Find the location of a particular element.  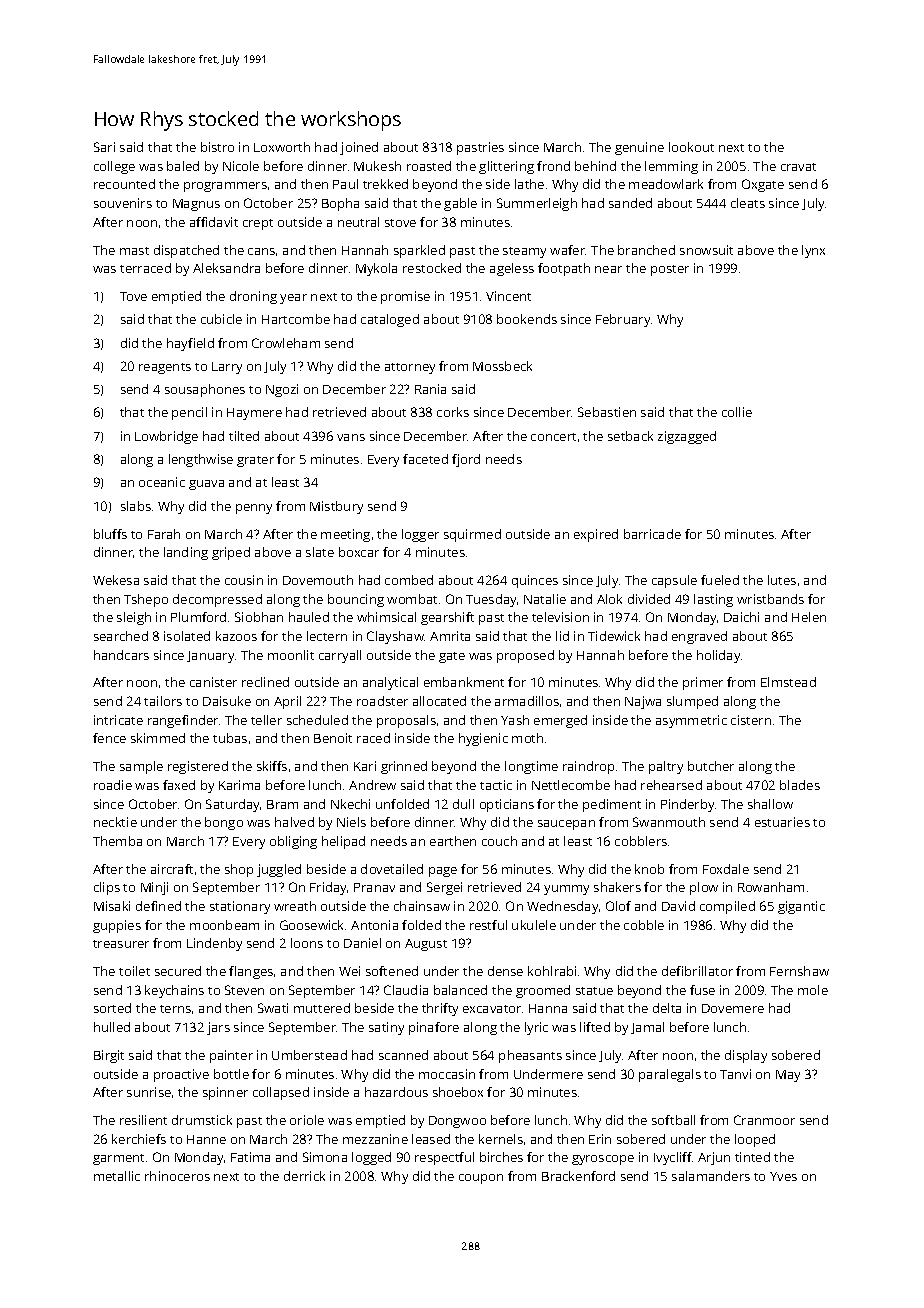

canister is located at coordinates (213, 682).
